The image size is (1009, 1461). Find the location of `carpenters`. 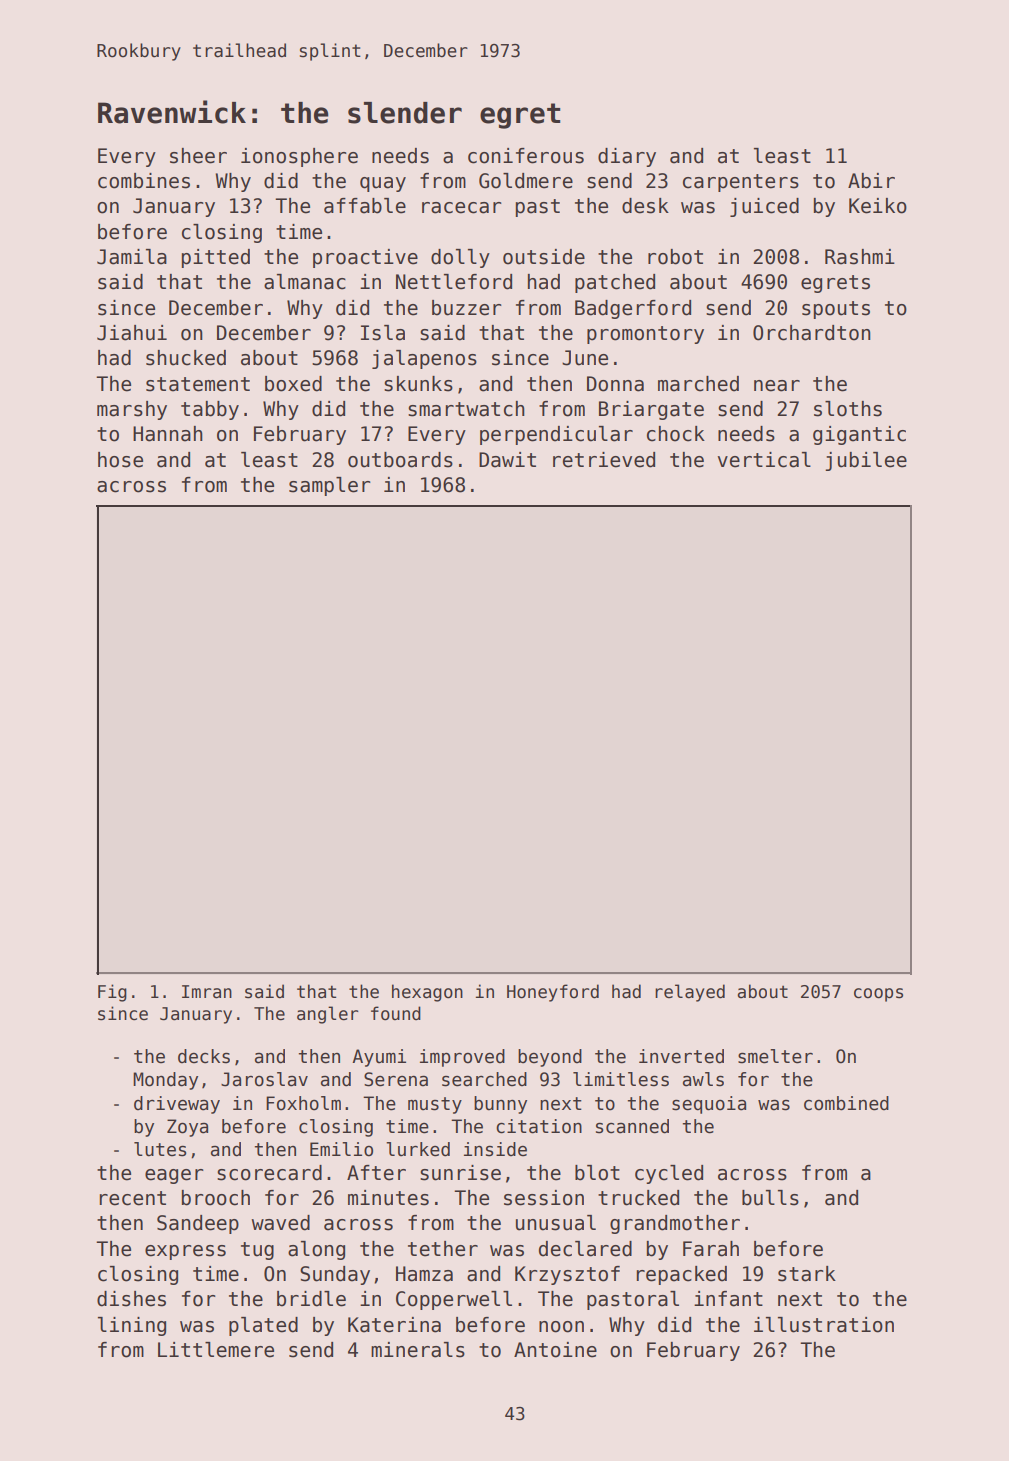

carpenters is located at coordinates (741, 183).
